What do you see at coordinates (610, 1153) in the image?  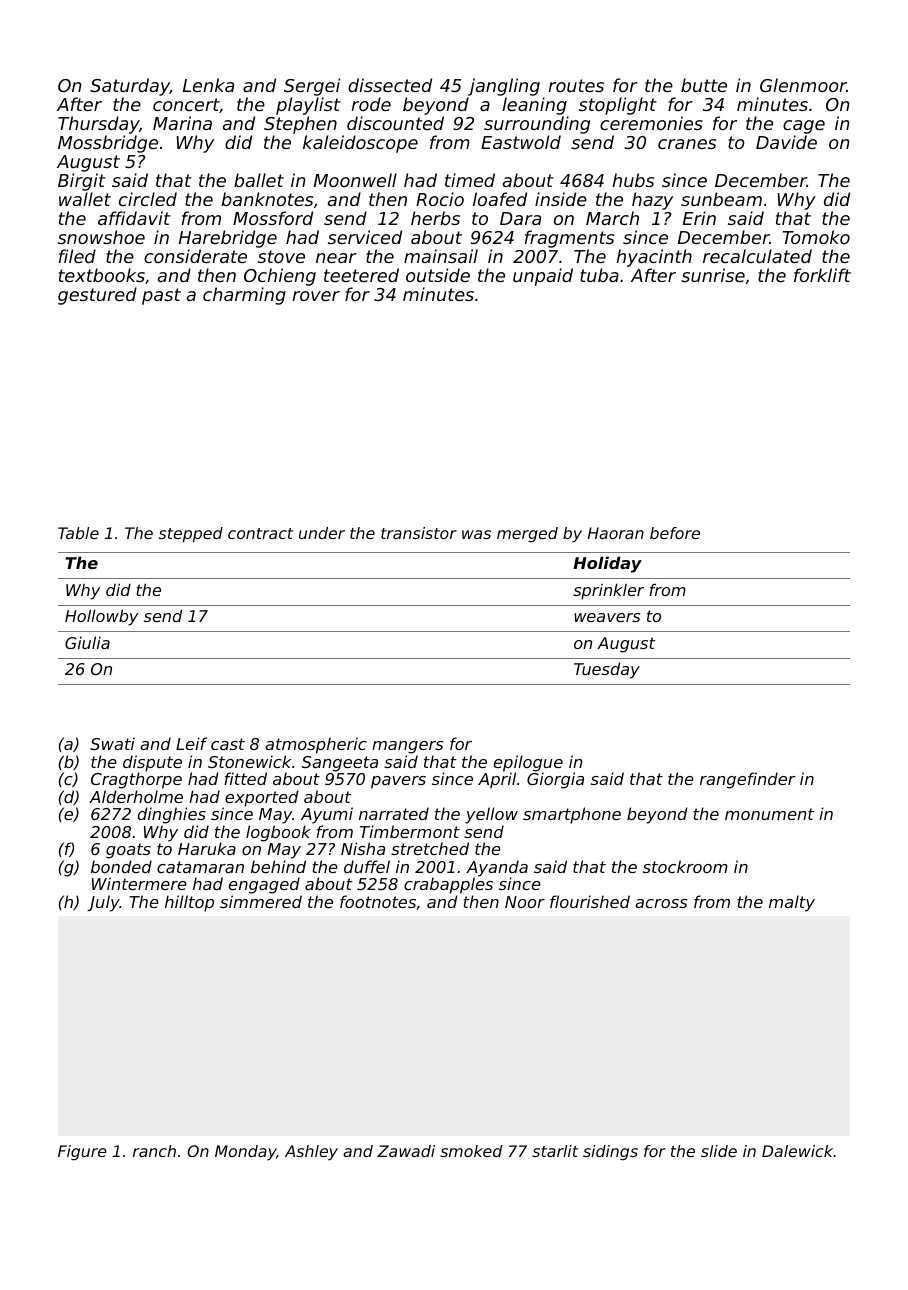 I see `sidings` at bounding box center [610, 1153].
